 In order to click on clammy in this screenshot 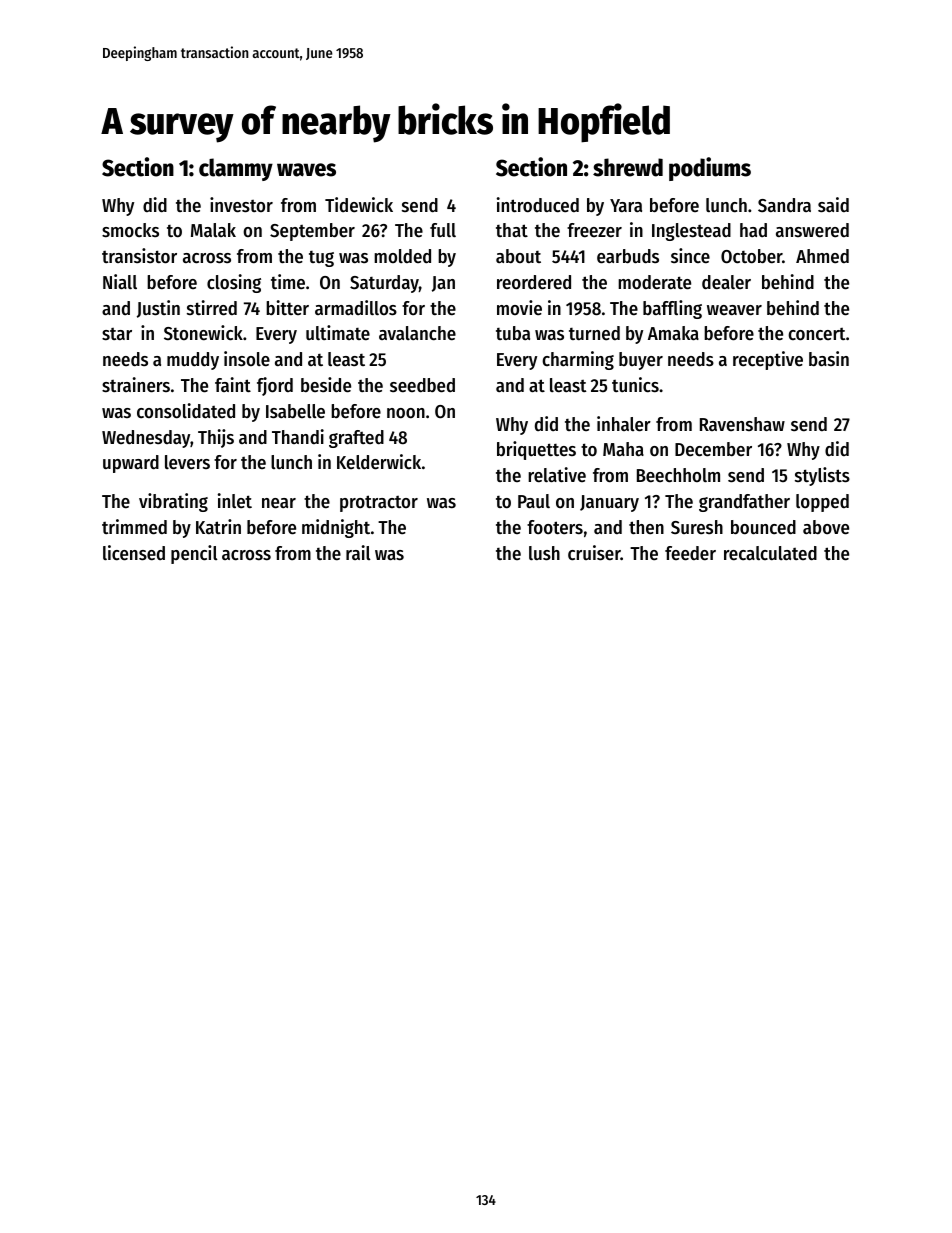, I will do `click(236, 169)`.
